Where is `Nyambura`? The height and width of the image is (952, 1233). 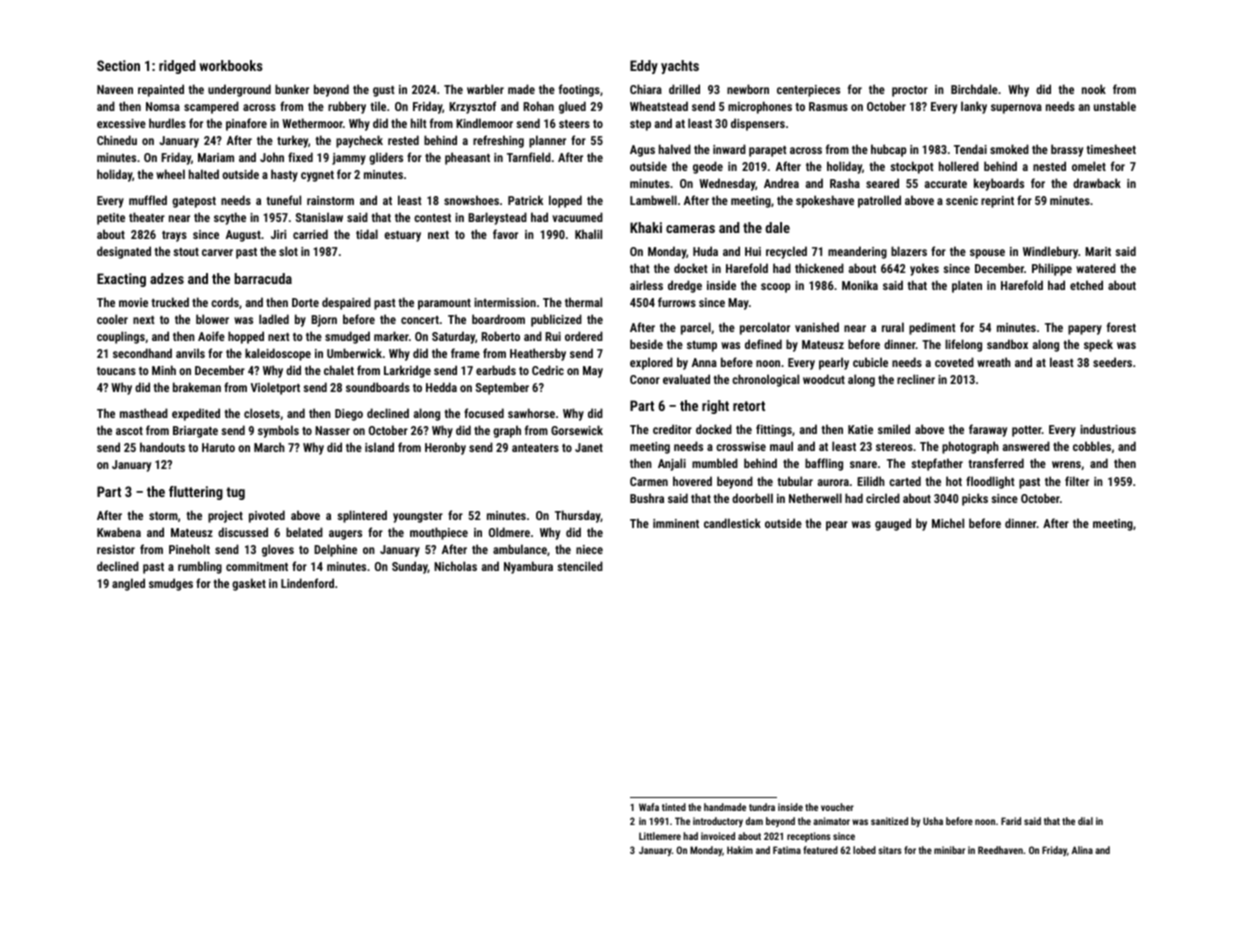
Nyambura is located at coordinates (528, 567).
